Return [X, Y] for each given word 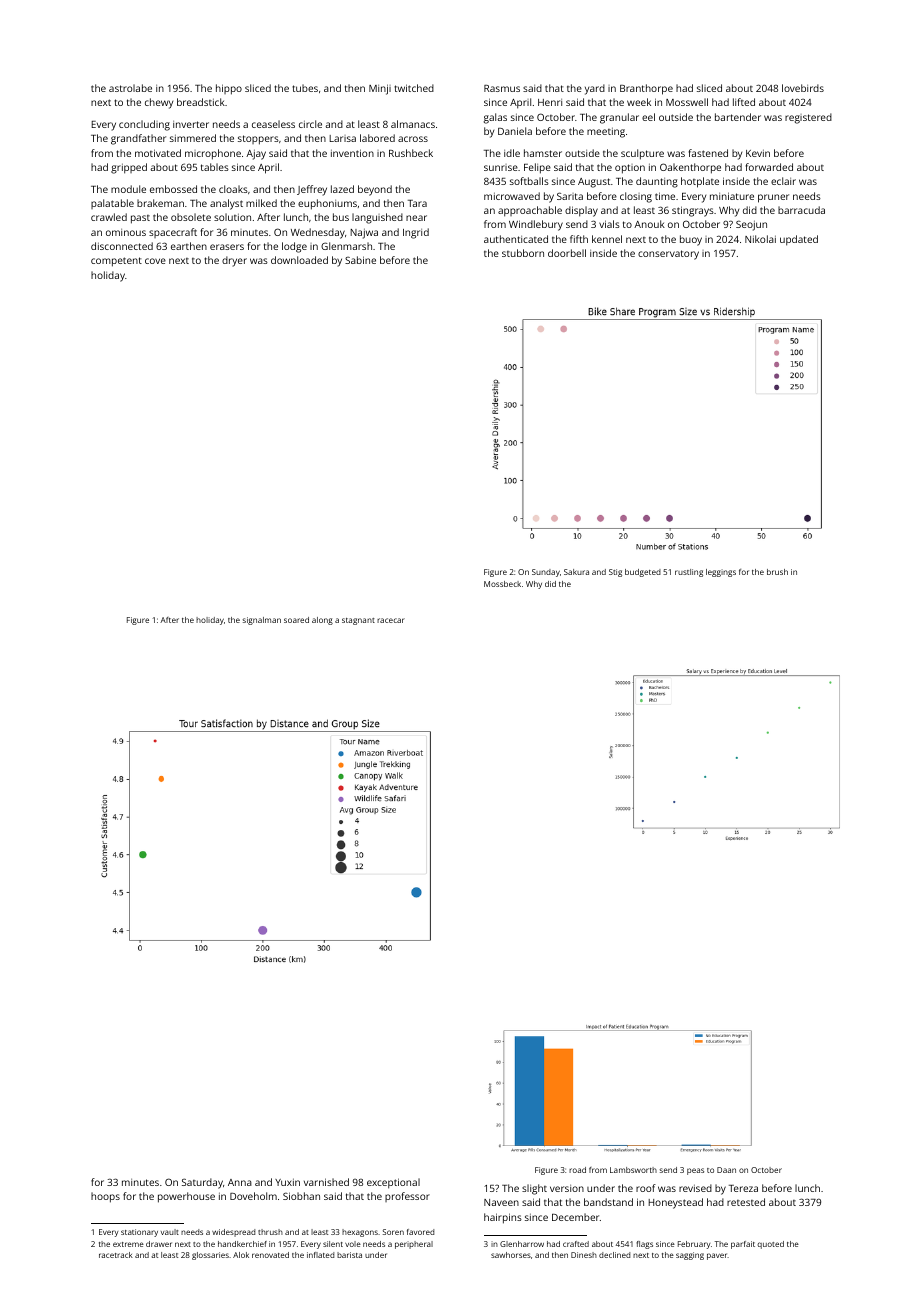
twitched [414, 88]
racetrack [116, 1255]
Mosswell [687, 102]
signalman [262, 621]
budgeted [643, 573]
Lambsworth [633, 1170]
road [577, 1170]
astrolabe [130, 88]
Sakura [576, 572]
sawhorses [511, 1255]
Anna [240, 1182]
